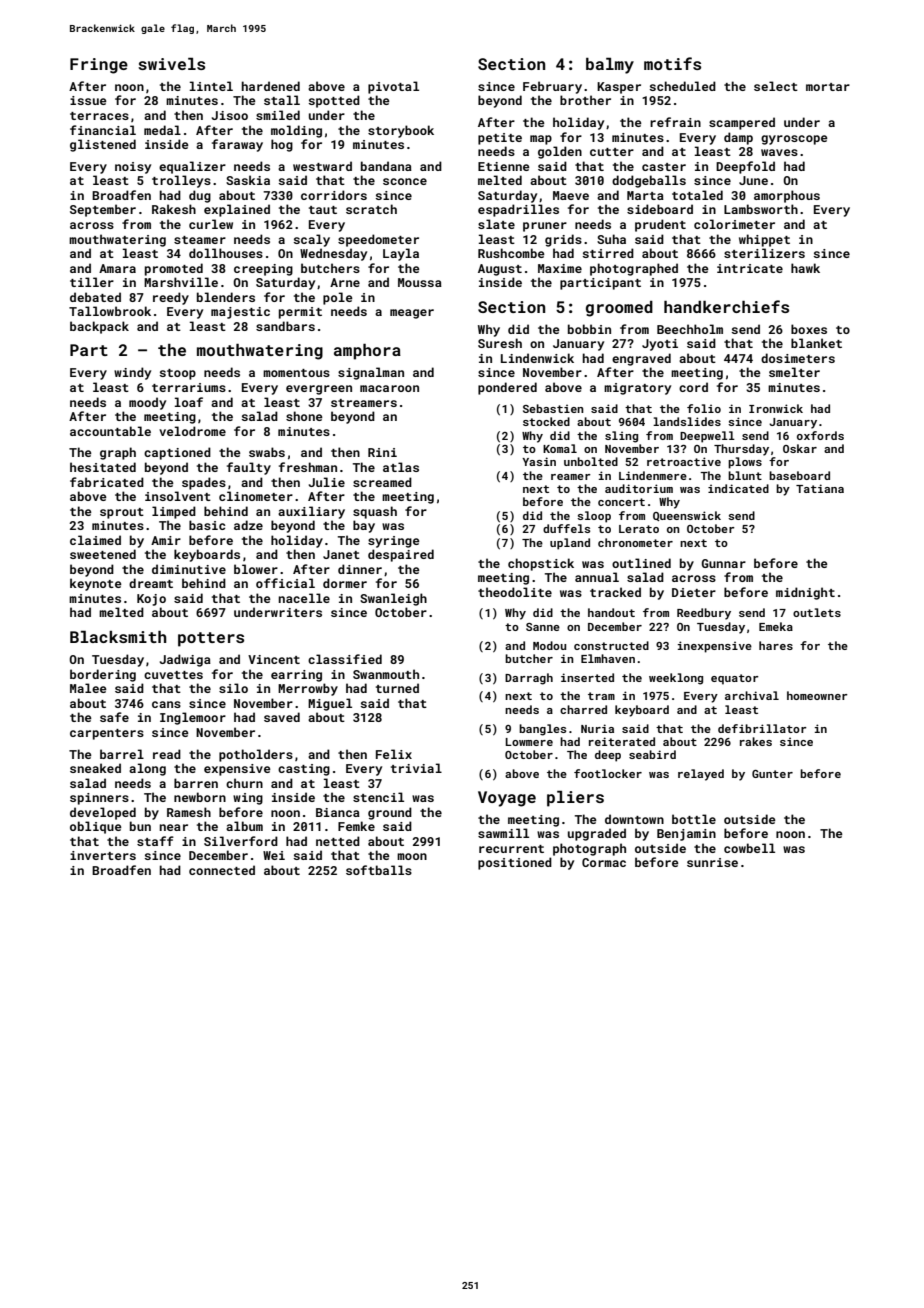 This image has height=1308, width=924. What do you see at coordinates (393, 87) in the image?
I see `pivotal` at bounding box center [393, 87].
